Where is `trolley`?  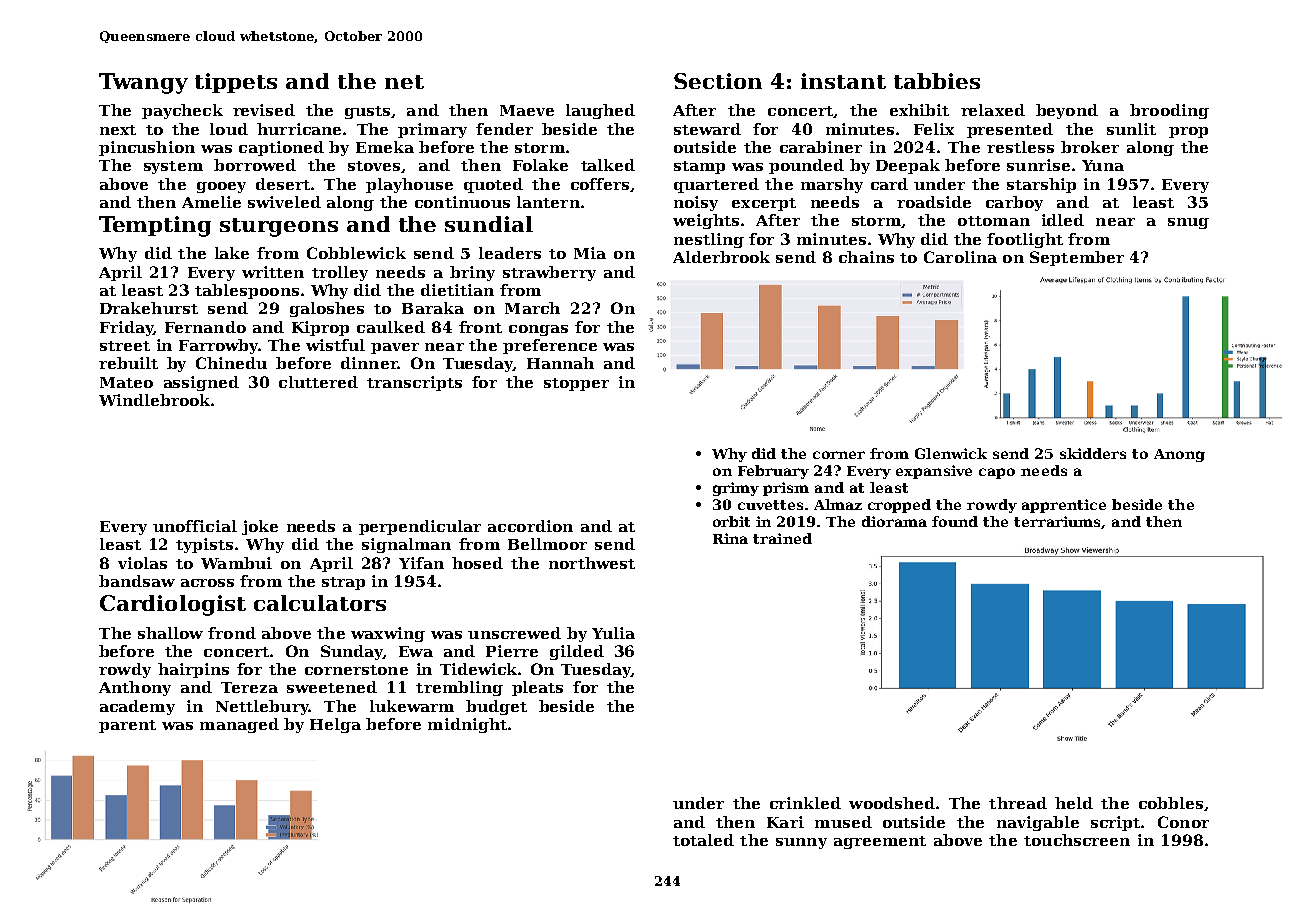
trolley is located at coordinates (340, 273).
